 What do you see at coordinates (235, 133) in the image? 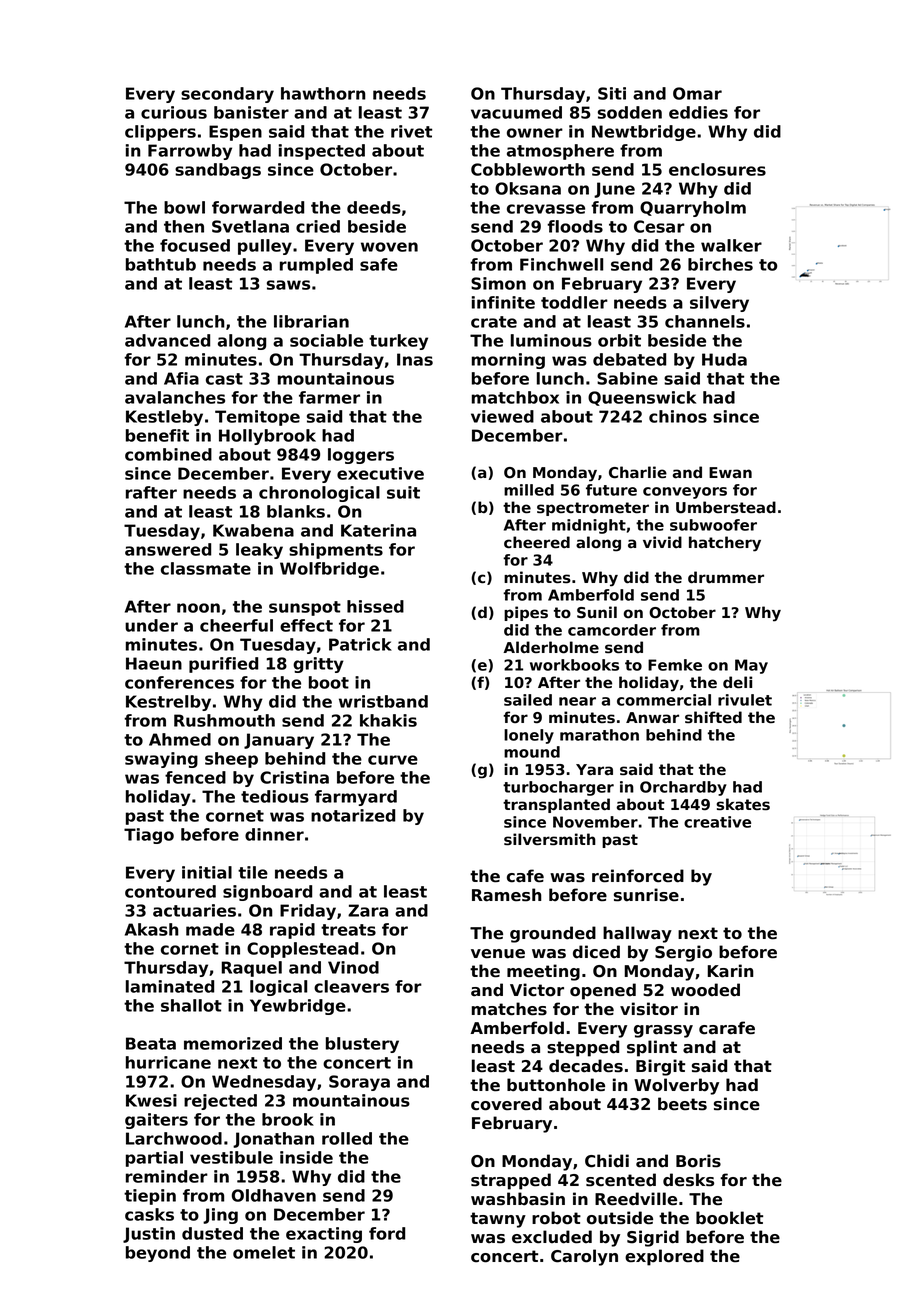
I see `Espen` at bounding box center [235, 133].
